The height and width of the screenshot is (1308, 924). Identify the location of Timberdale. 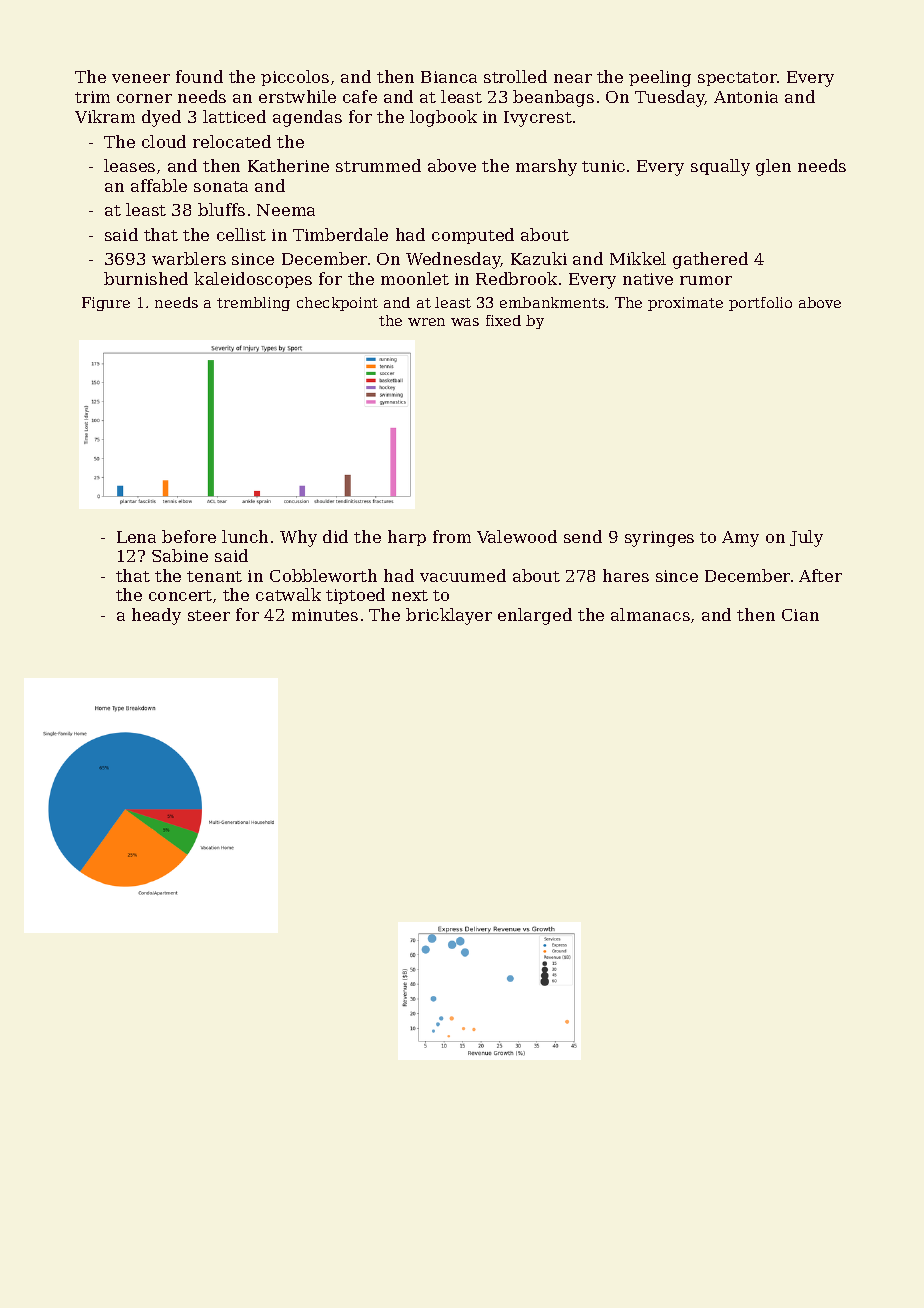
(340, 234).
